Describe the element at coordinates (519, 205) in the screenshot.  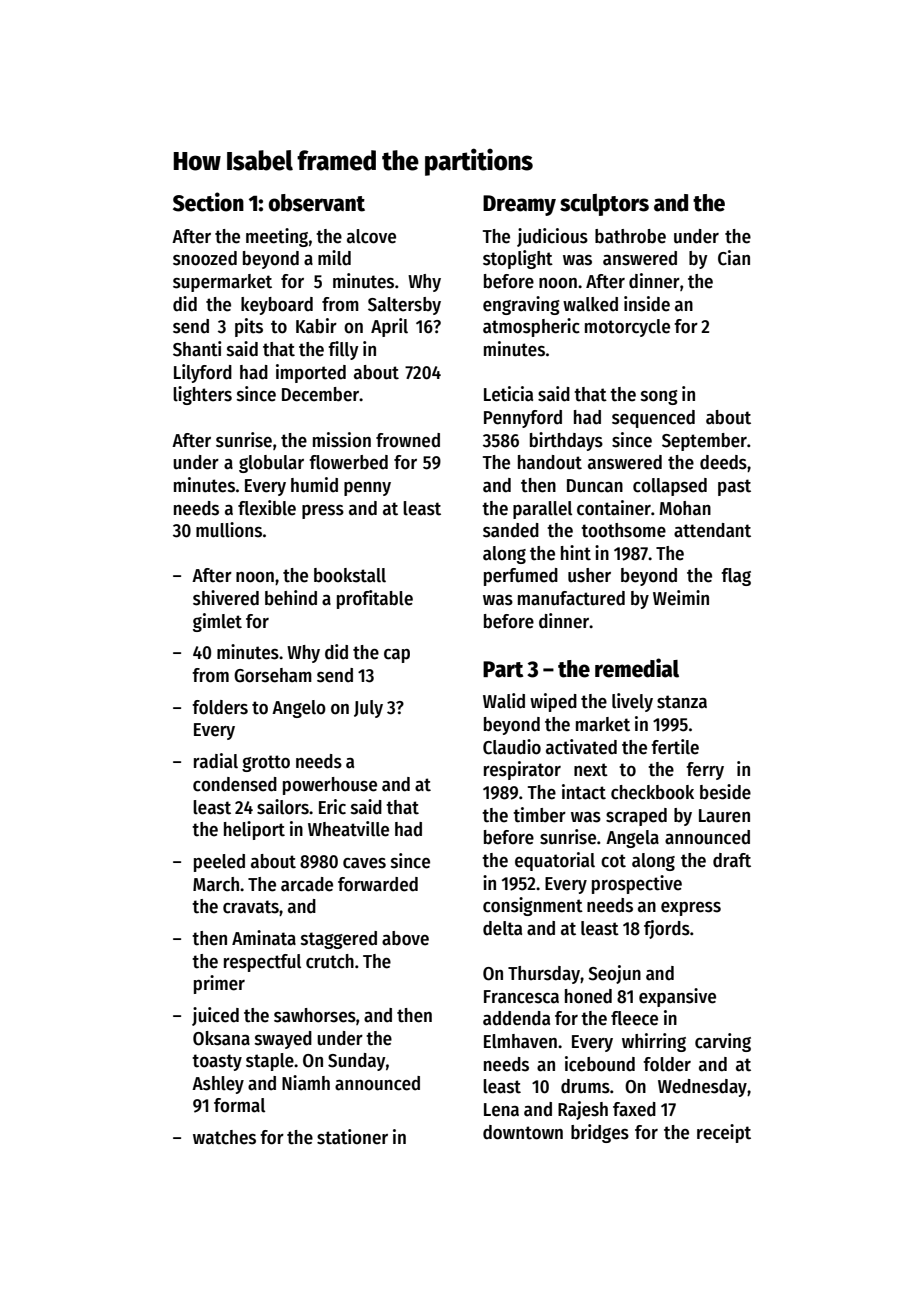
I see `Dreamy` at that location.
